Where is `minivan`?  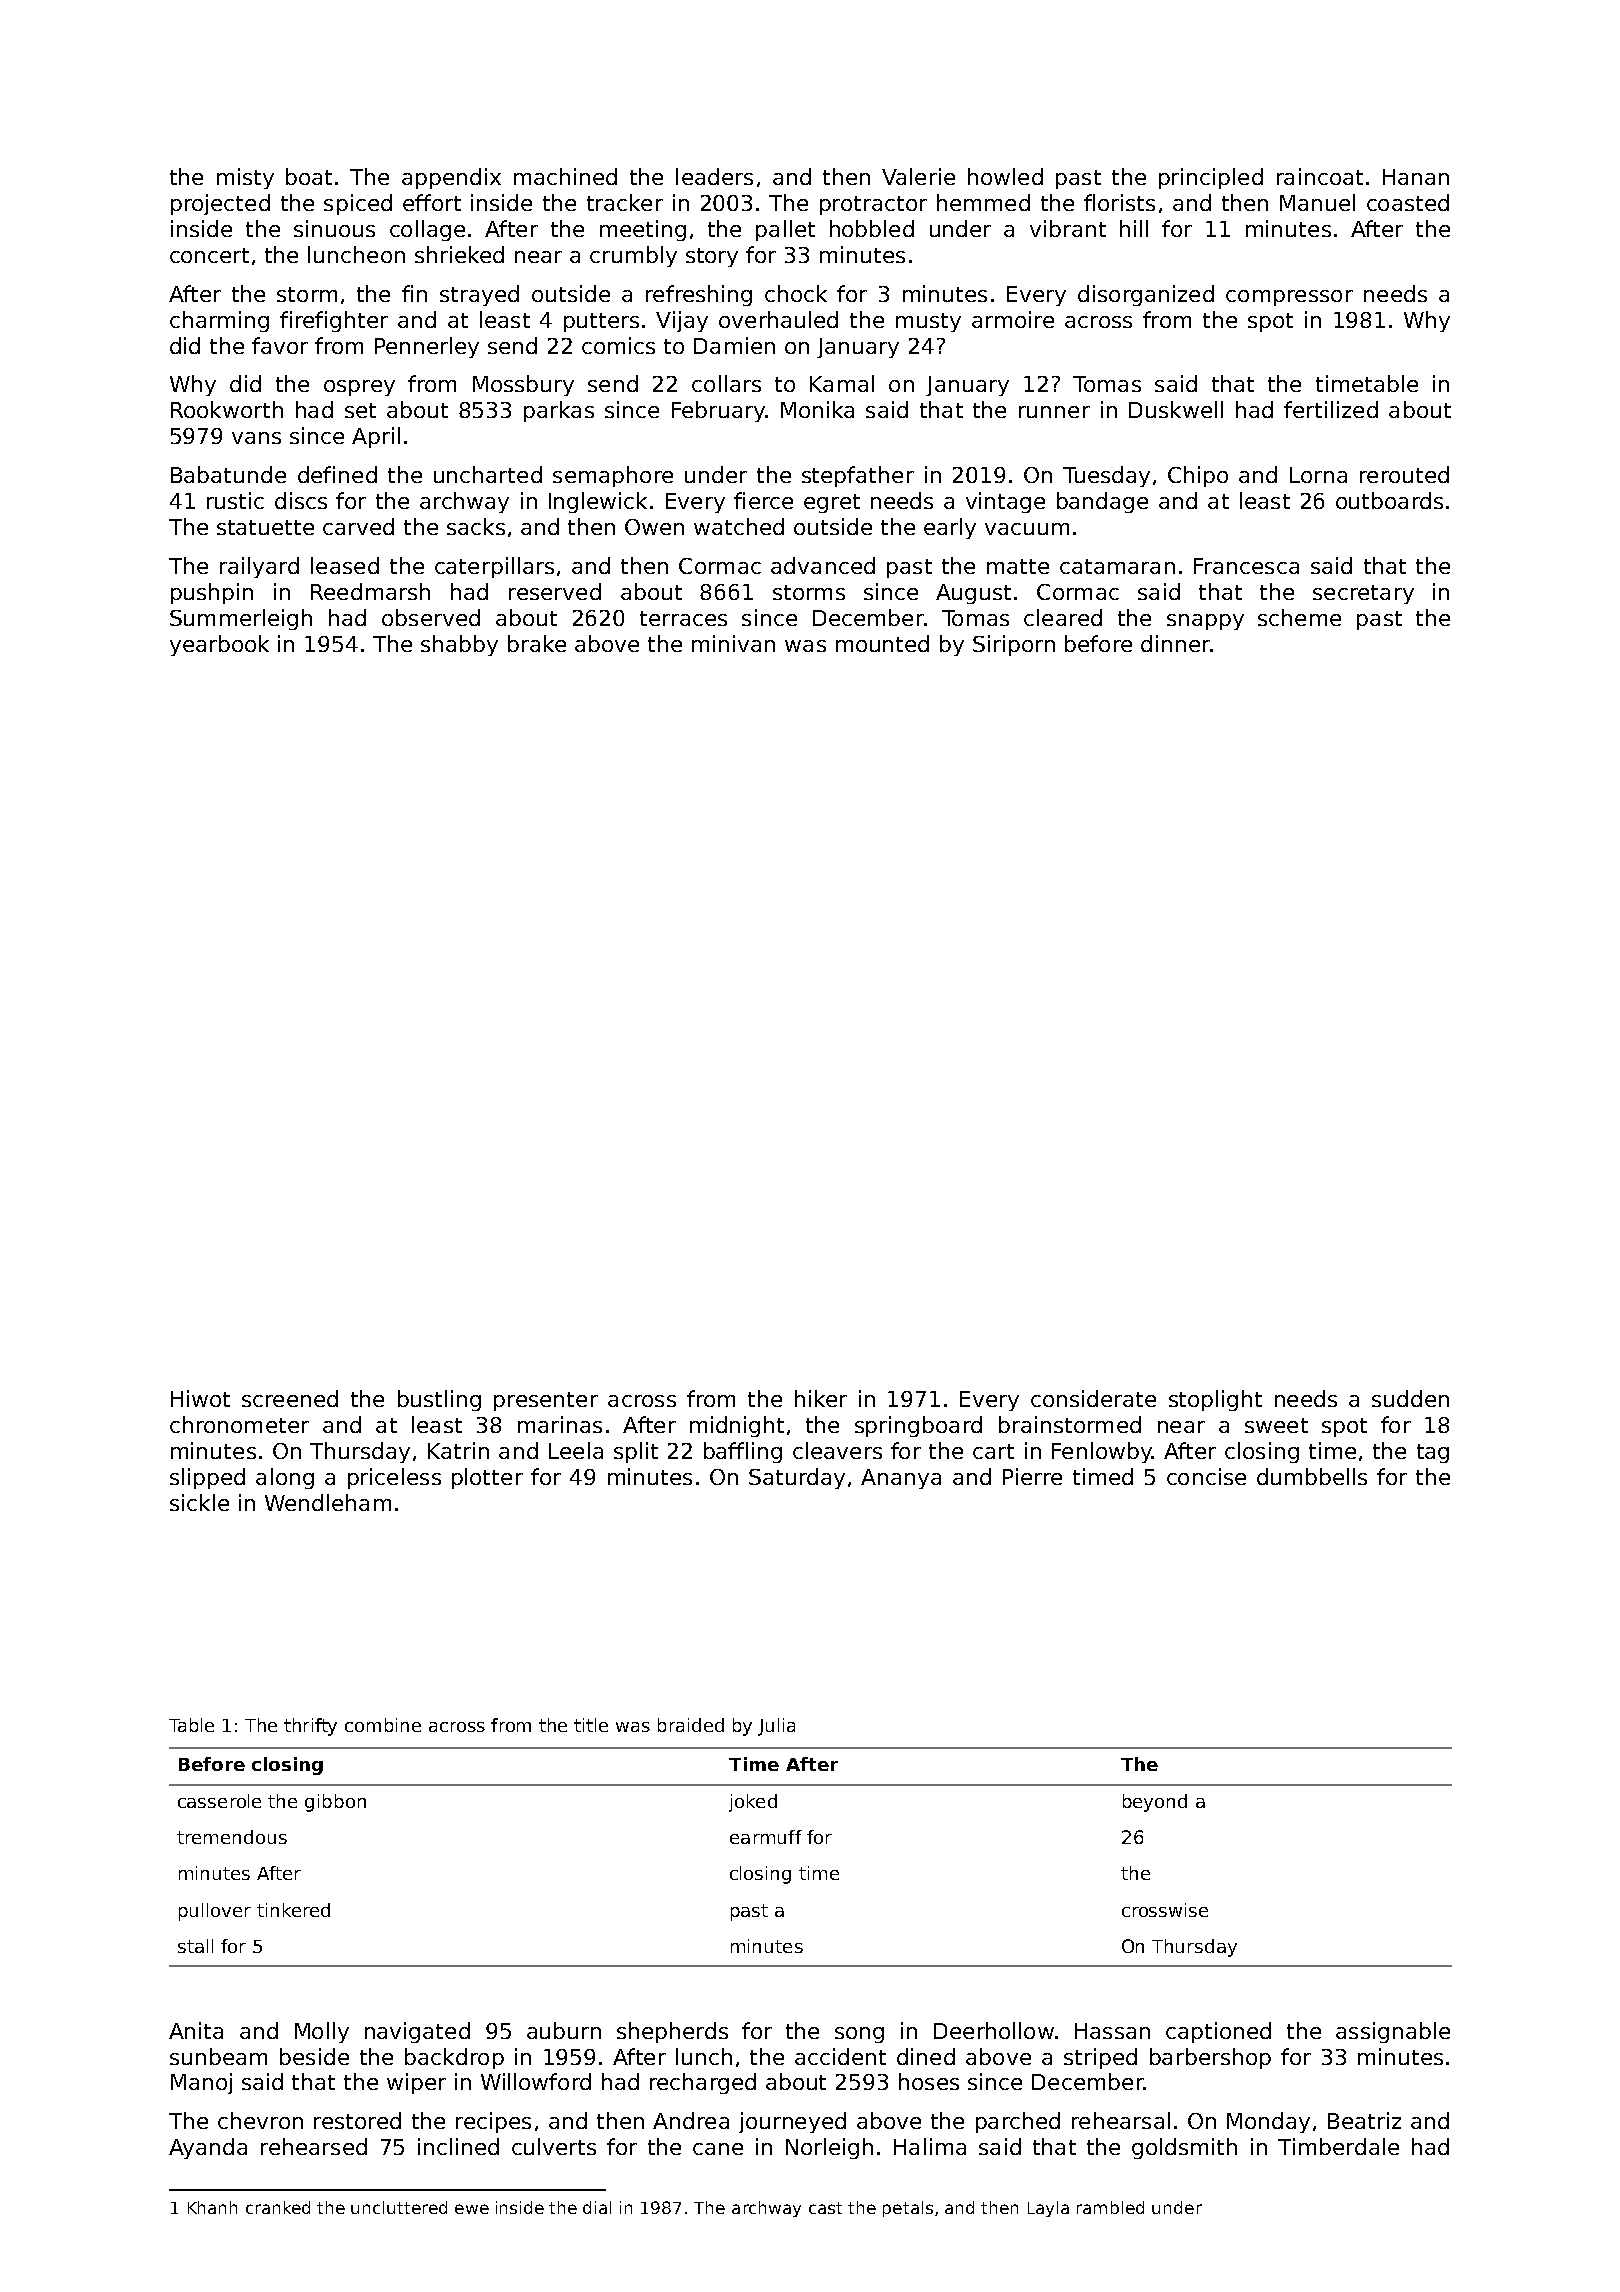 minivan is located at coordinates (733, 643).
